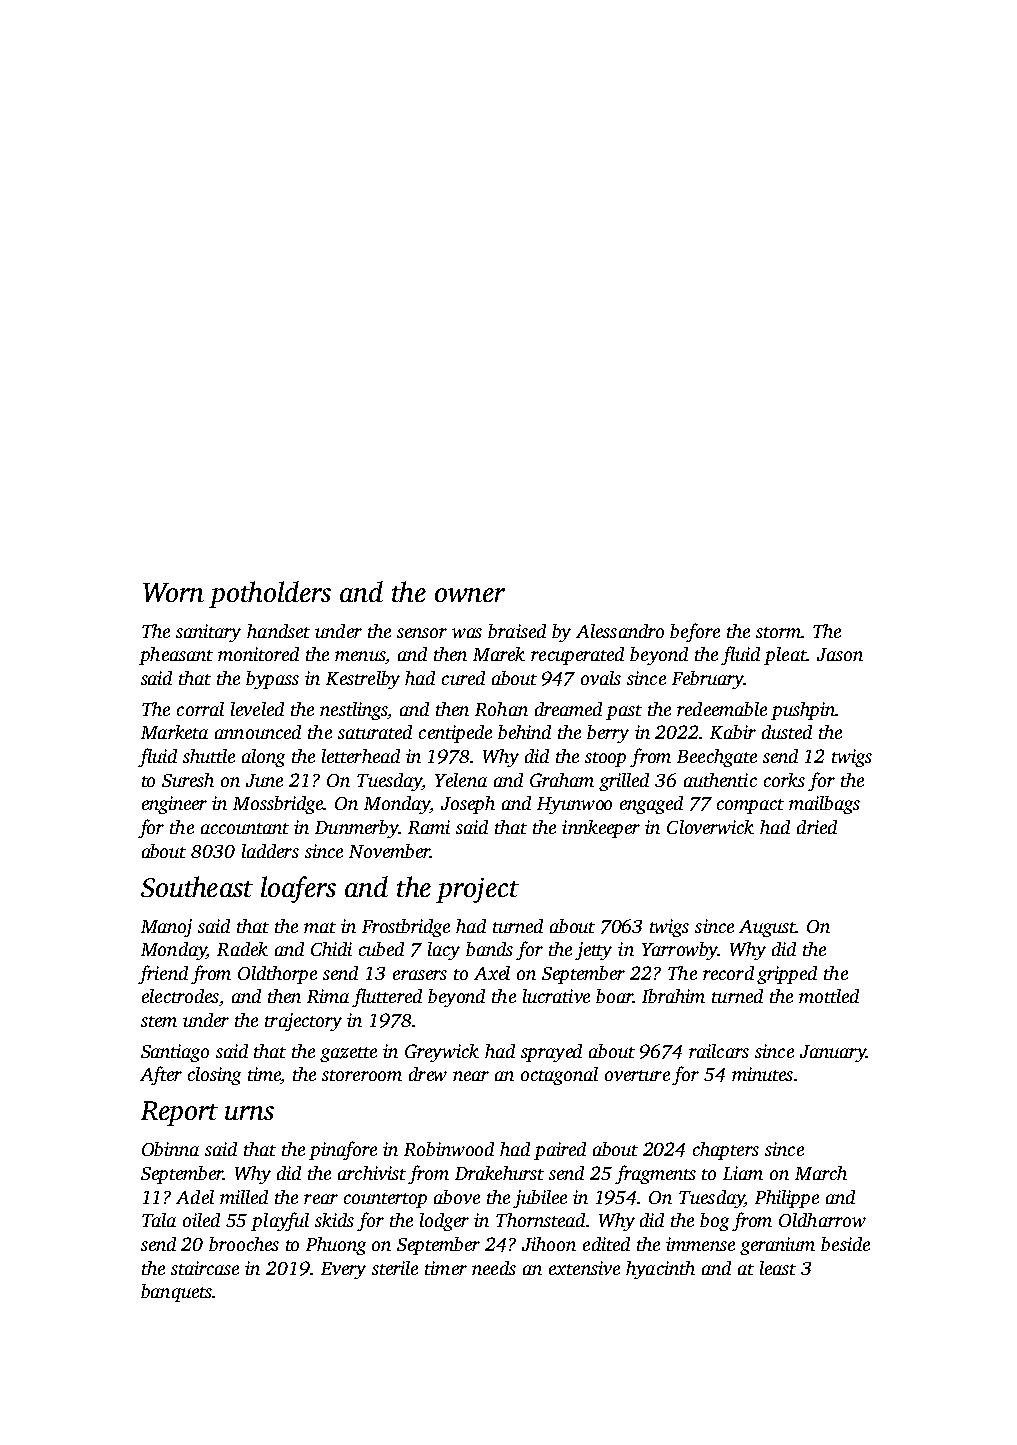 This screenshot has width=1017, height=1445. Describe the element at coordinates (593, 951) in the screenshot. I see `jetty` at that location.
